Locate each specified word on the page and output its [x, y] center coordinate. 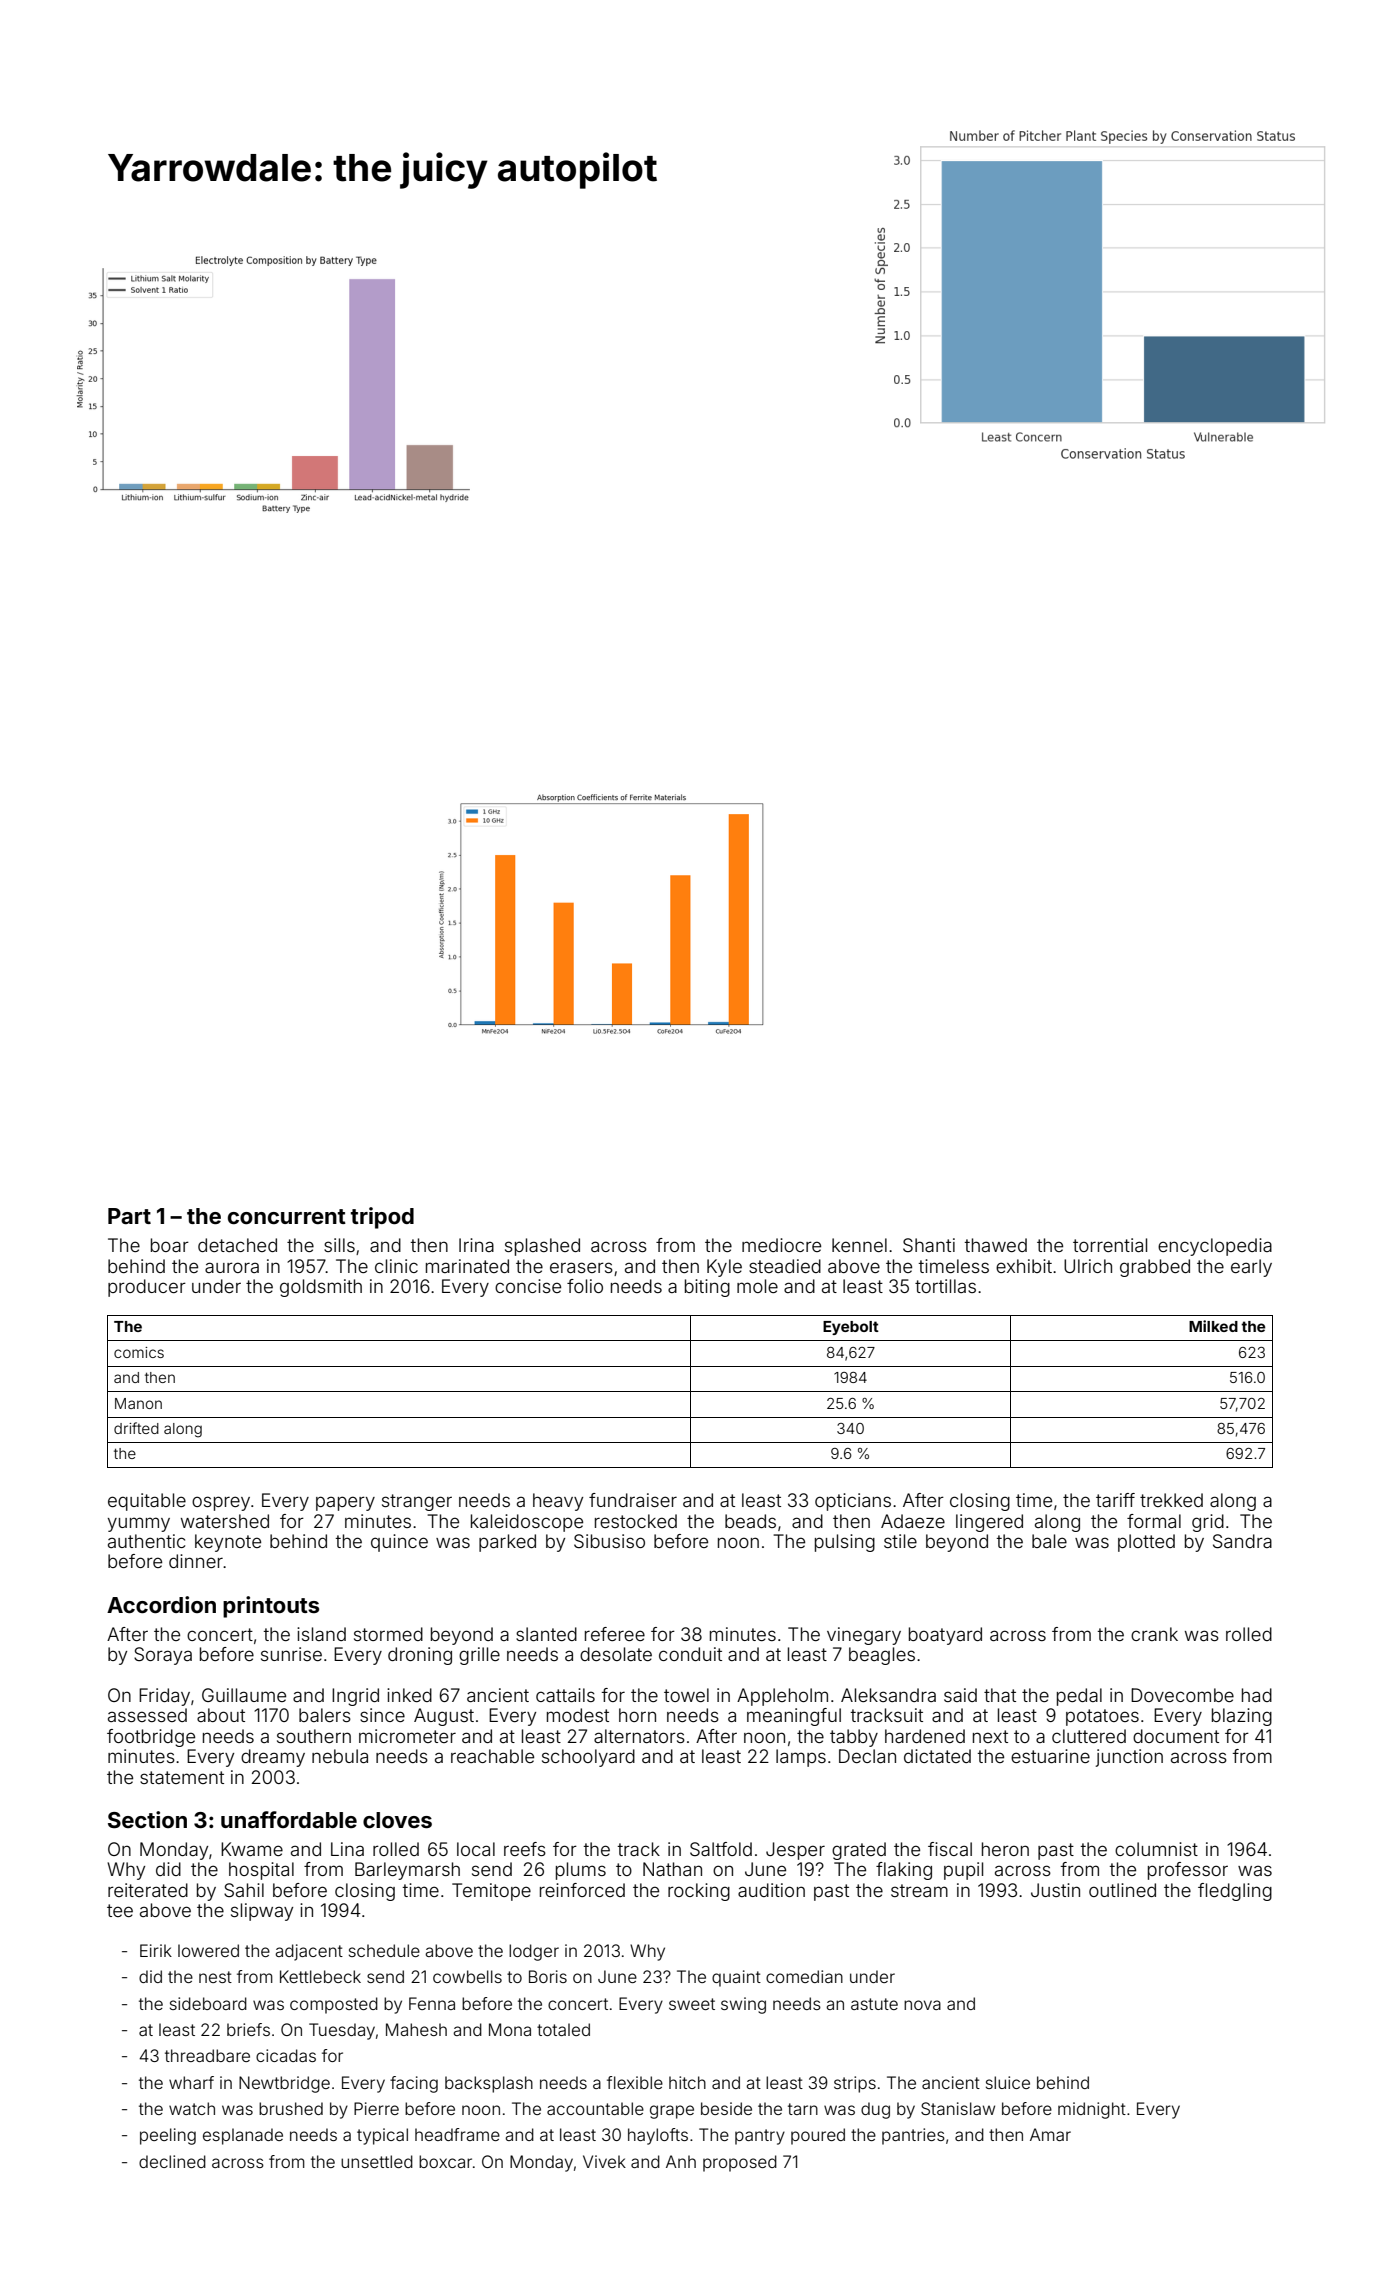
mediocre [781, 1245]
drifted [136, 1428]
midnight [1092, 2110]
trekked [1171, 1500]
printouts [271, 1607]
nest [215, 1977]
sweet [692, 2004]
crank [1154, 1634]
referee [615, 1634]
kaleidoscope [527, 1523]
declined [172, 2161]
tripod [382, 1218]
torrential [1110, 1245]
